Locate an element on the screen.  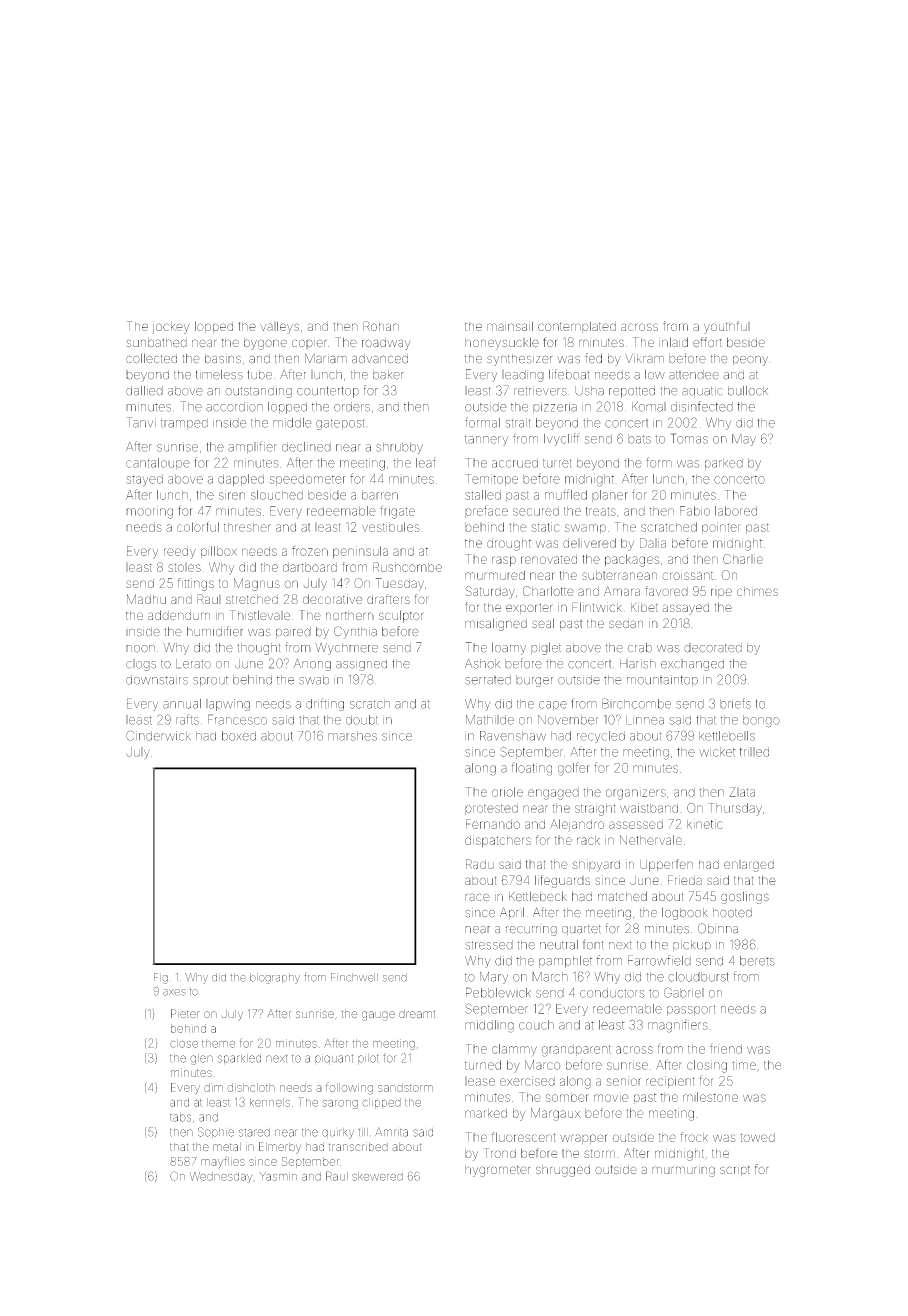
sedan is located at coordinates (626, 624).
